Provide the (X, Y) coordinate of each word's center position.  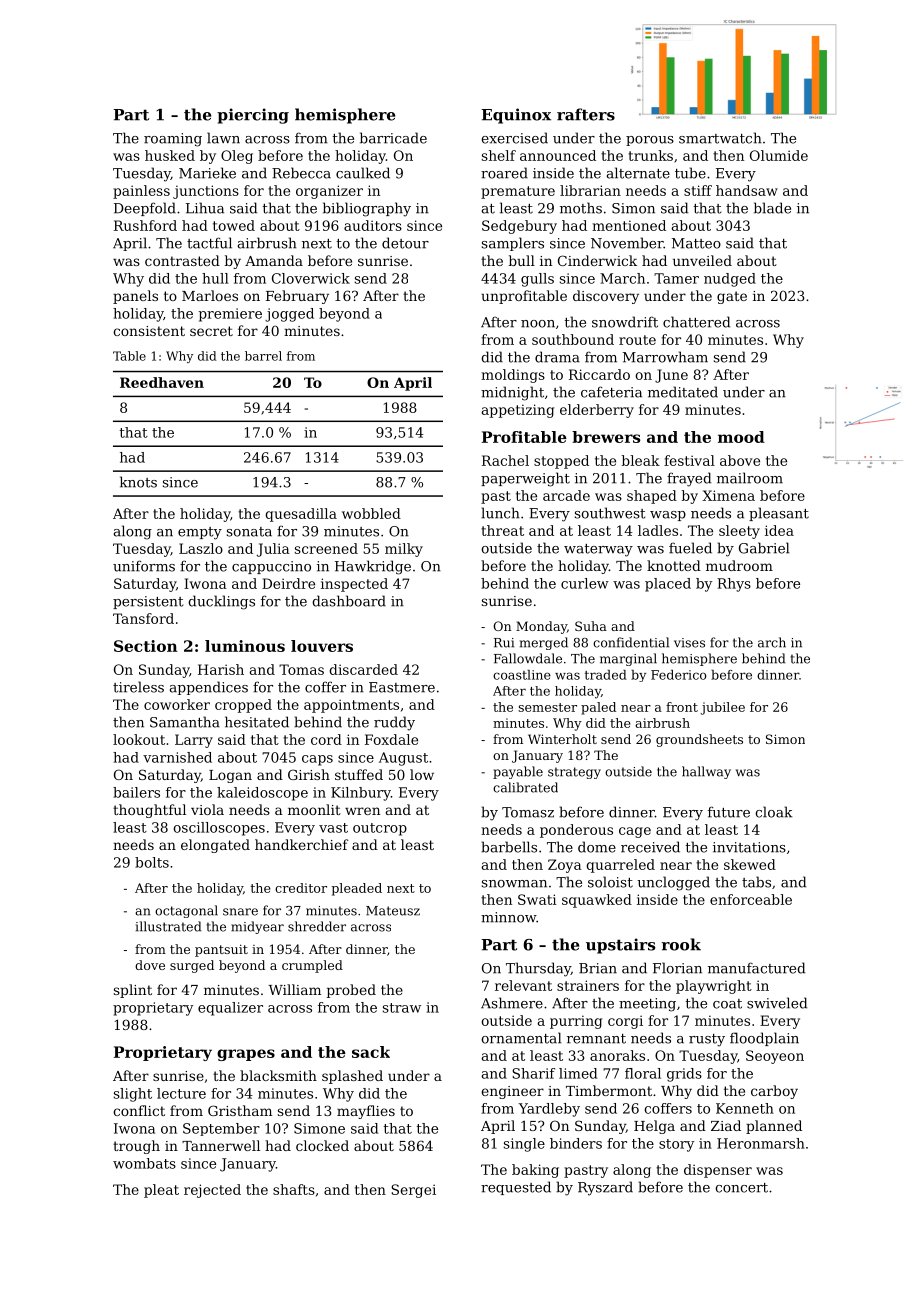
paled (598, 708)
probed (351, 991)
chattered (696, 322)
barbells (509, 847)
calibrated (525, 787)
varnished (177, 757)
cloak (773, 812)
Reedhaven (162, 382)
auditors (373, 225)
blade (772, 208)
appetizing (517, 411)
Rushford (145, 225)
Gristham (240, 1110)
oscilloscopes (219, 829)
